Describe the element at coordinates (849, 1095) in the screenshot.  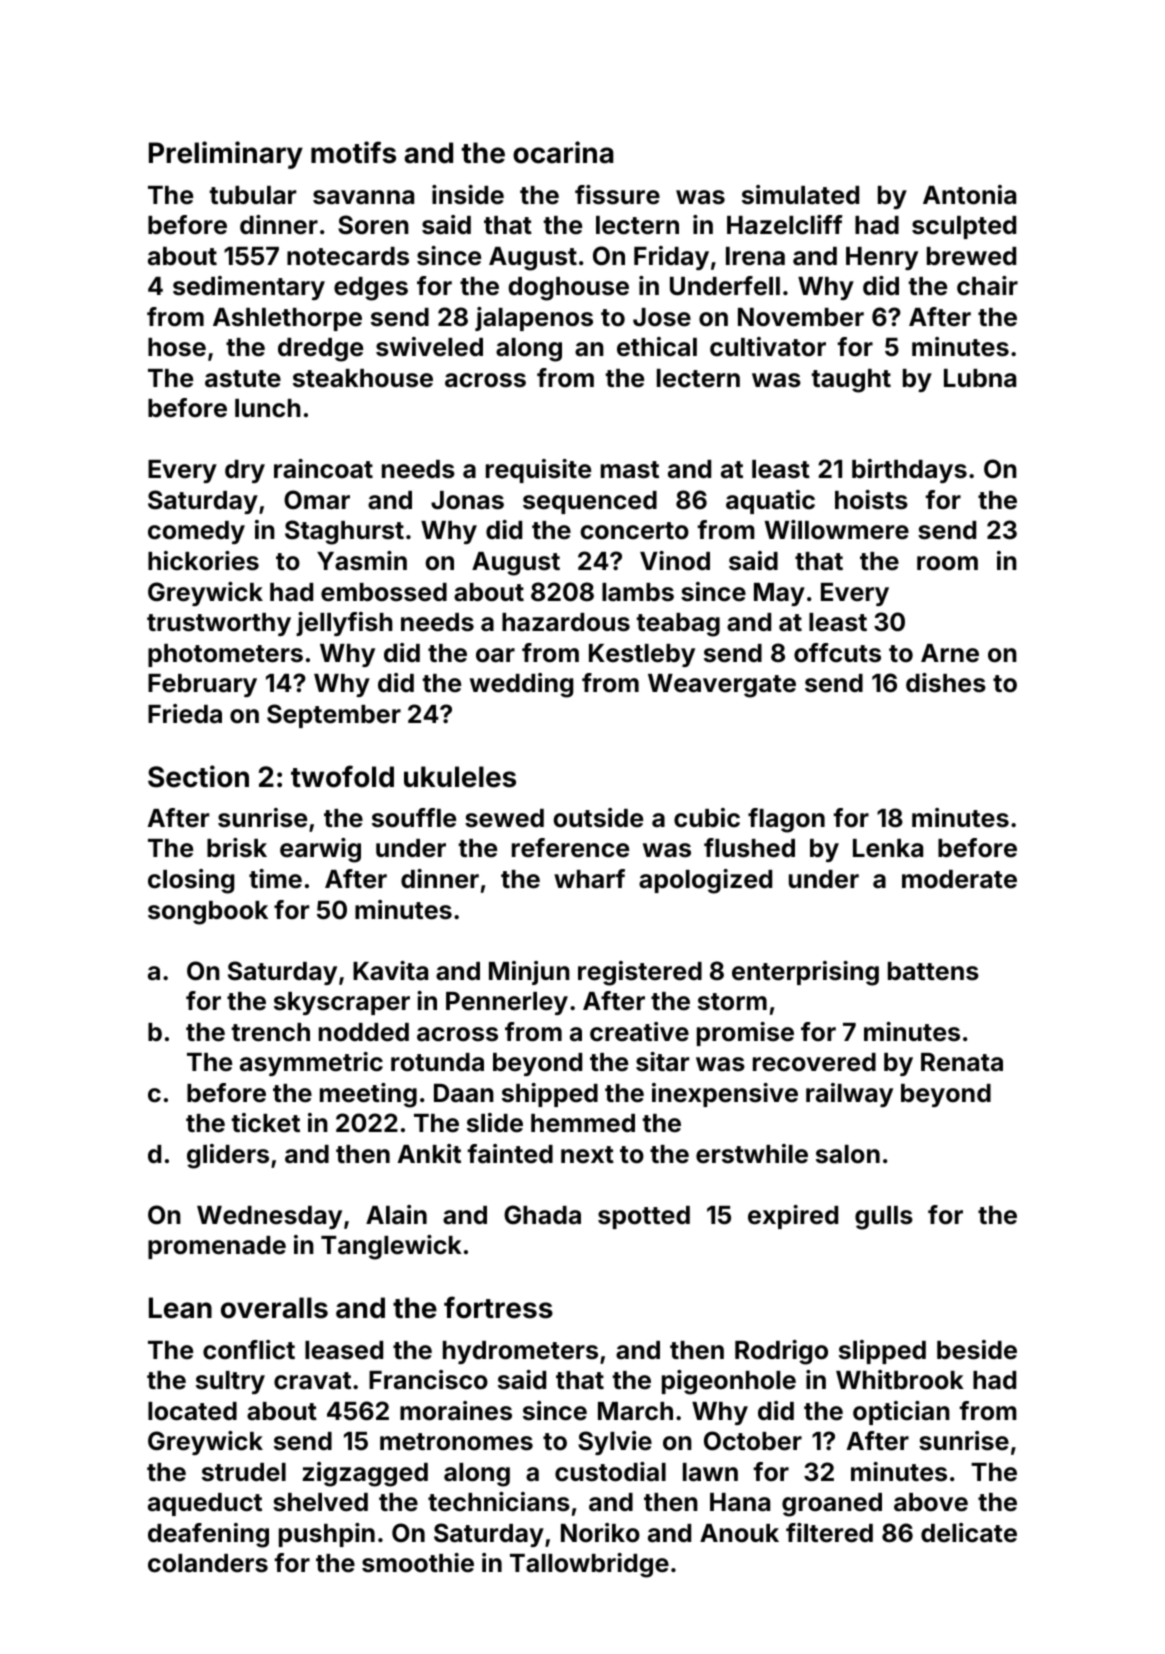
I see `railway` at that location.
